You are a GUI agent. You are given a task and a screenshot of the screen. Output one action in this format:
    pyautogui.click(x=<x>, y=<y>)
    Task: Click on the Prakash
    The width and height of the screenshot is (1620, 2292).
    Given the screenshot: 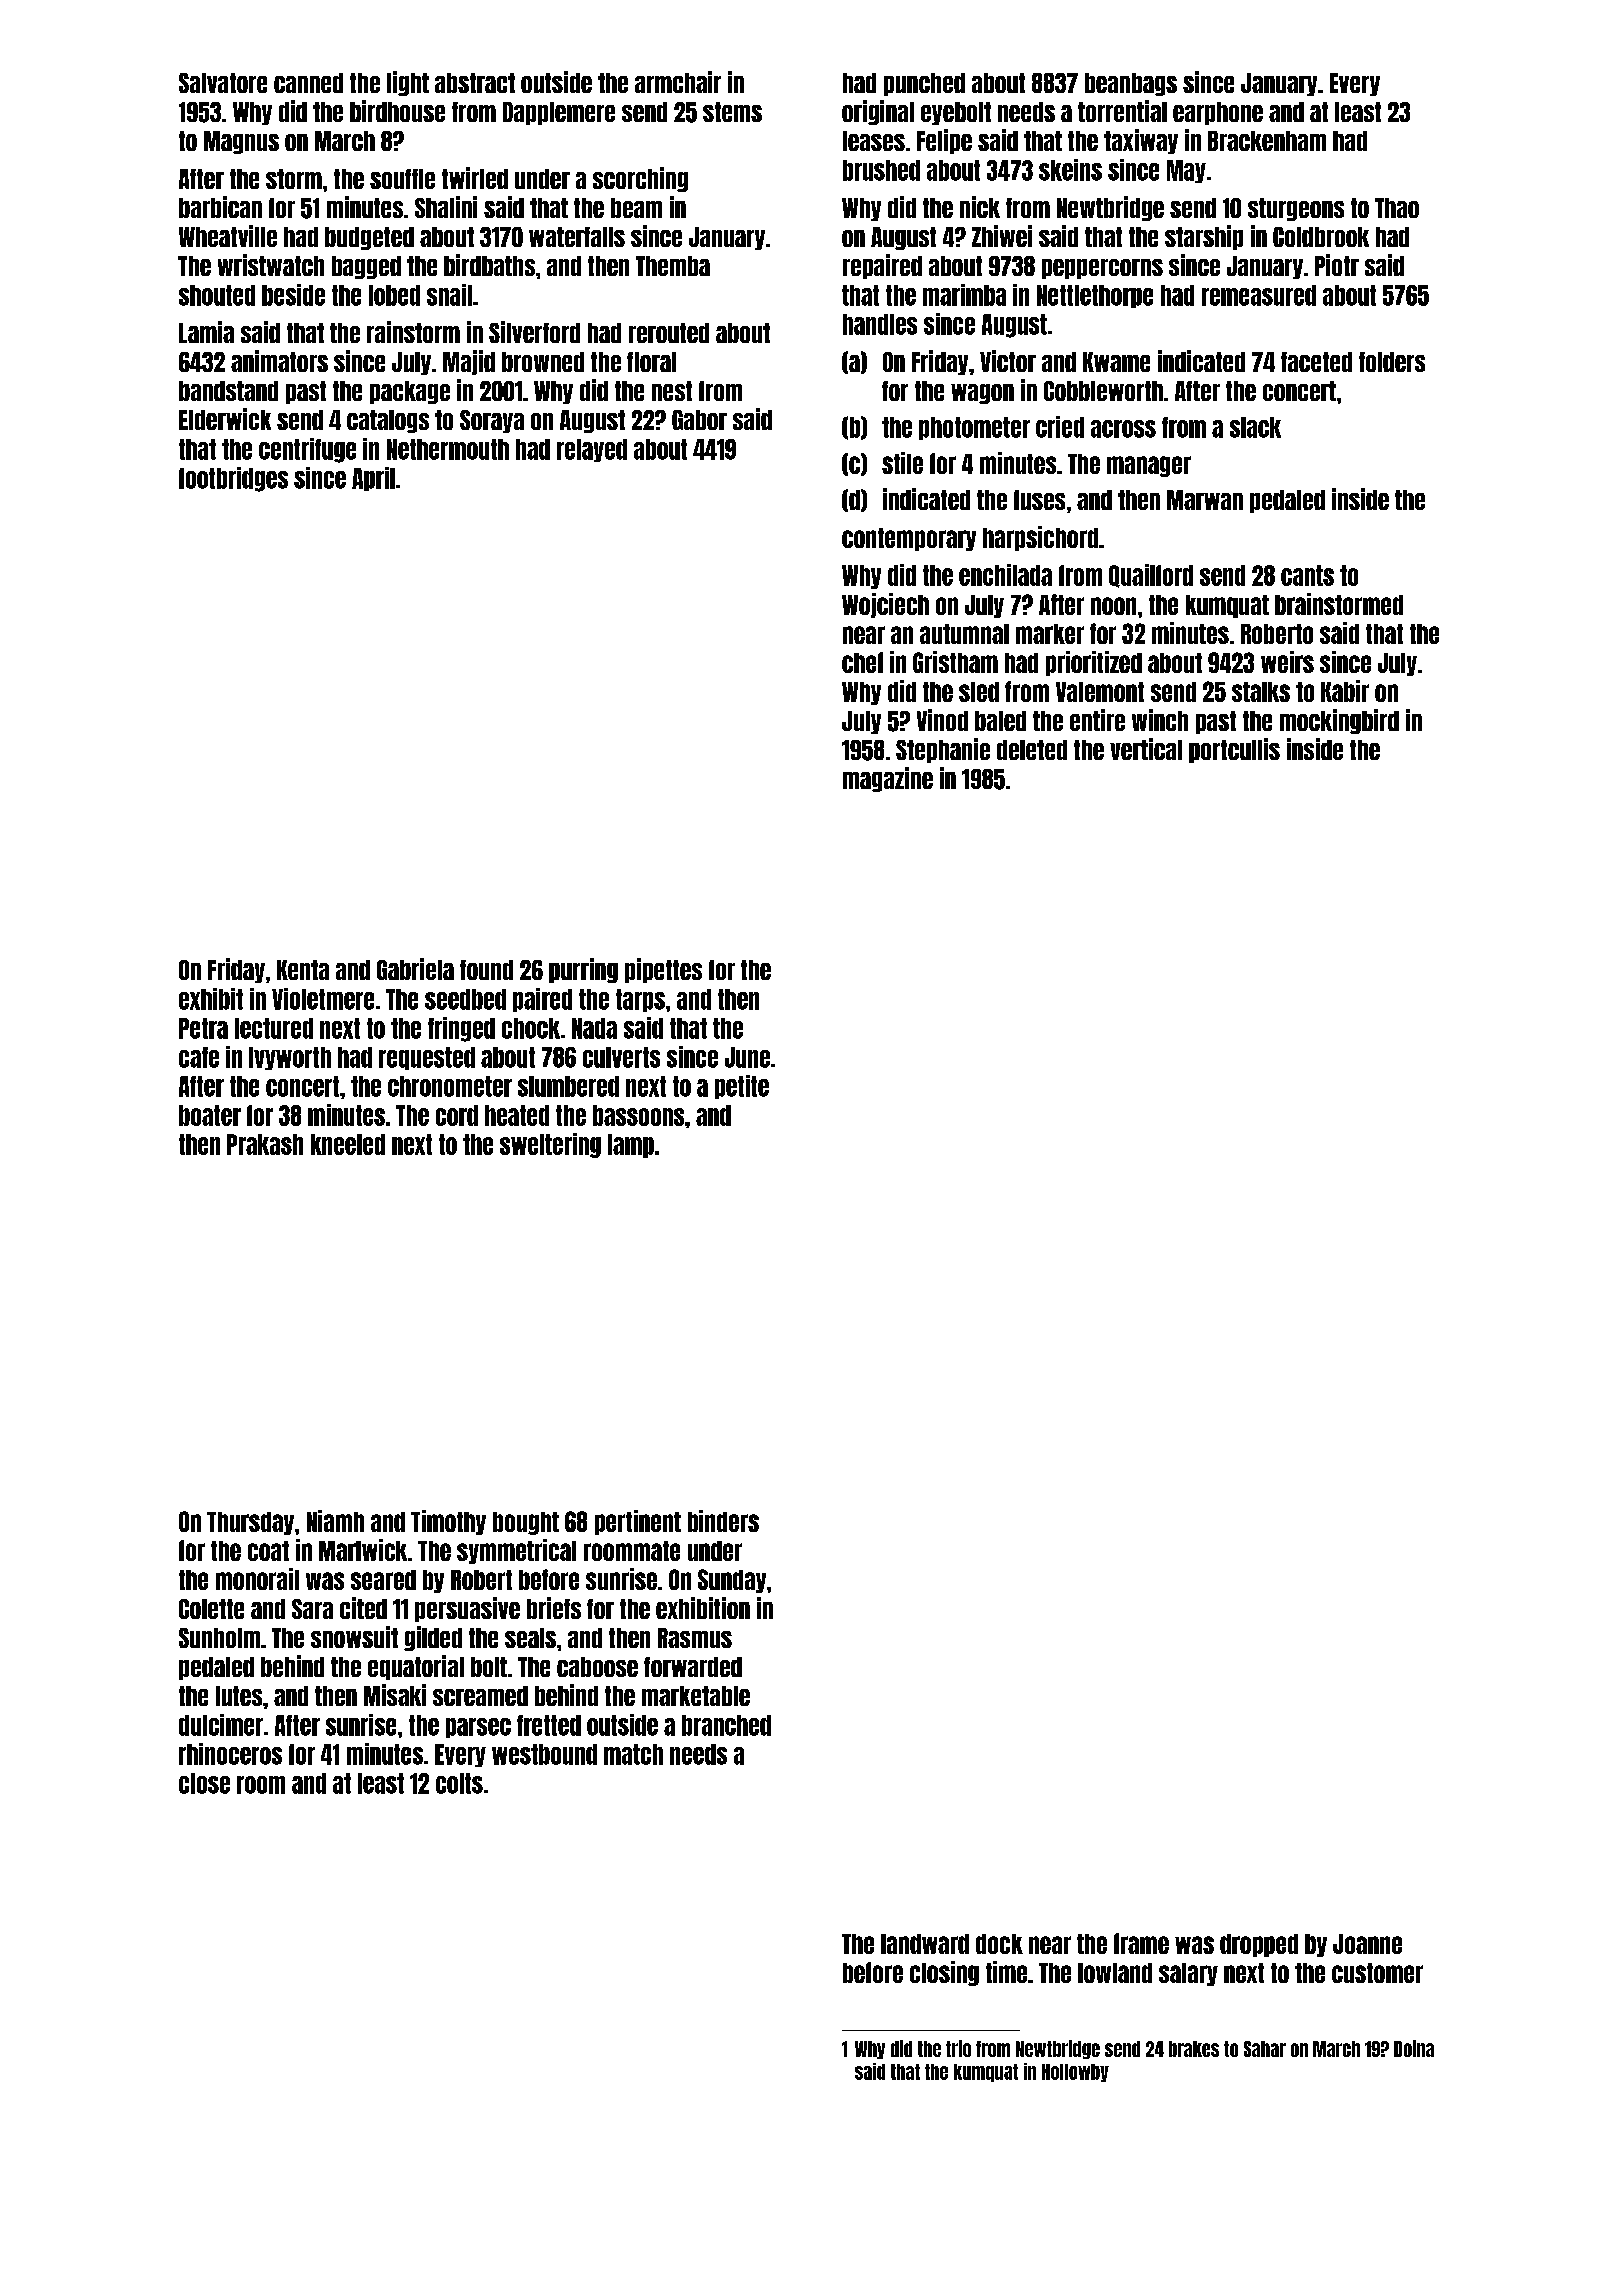 What is the action you would take?
    pyautogui.click(x=265, y=1144)
